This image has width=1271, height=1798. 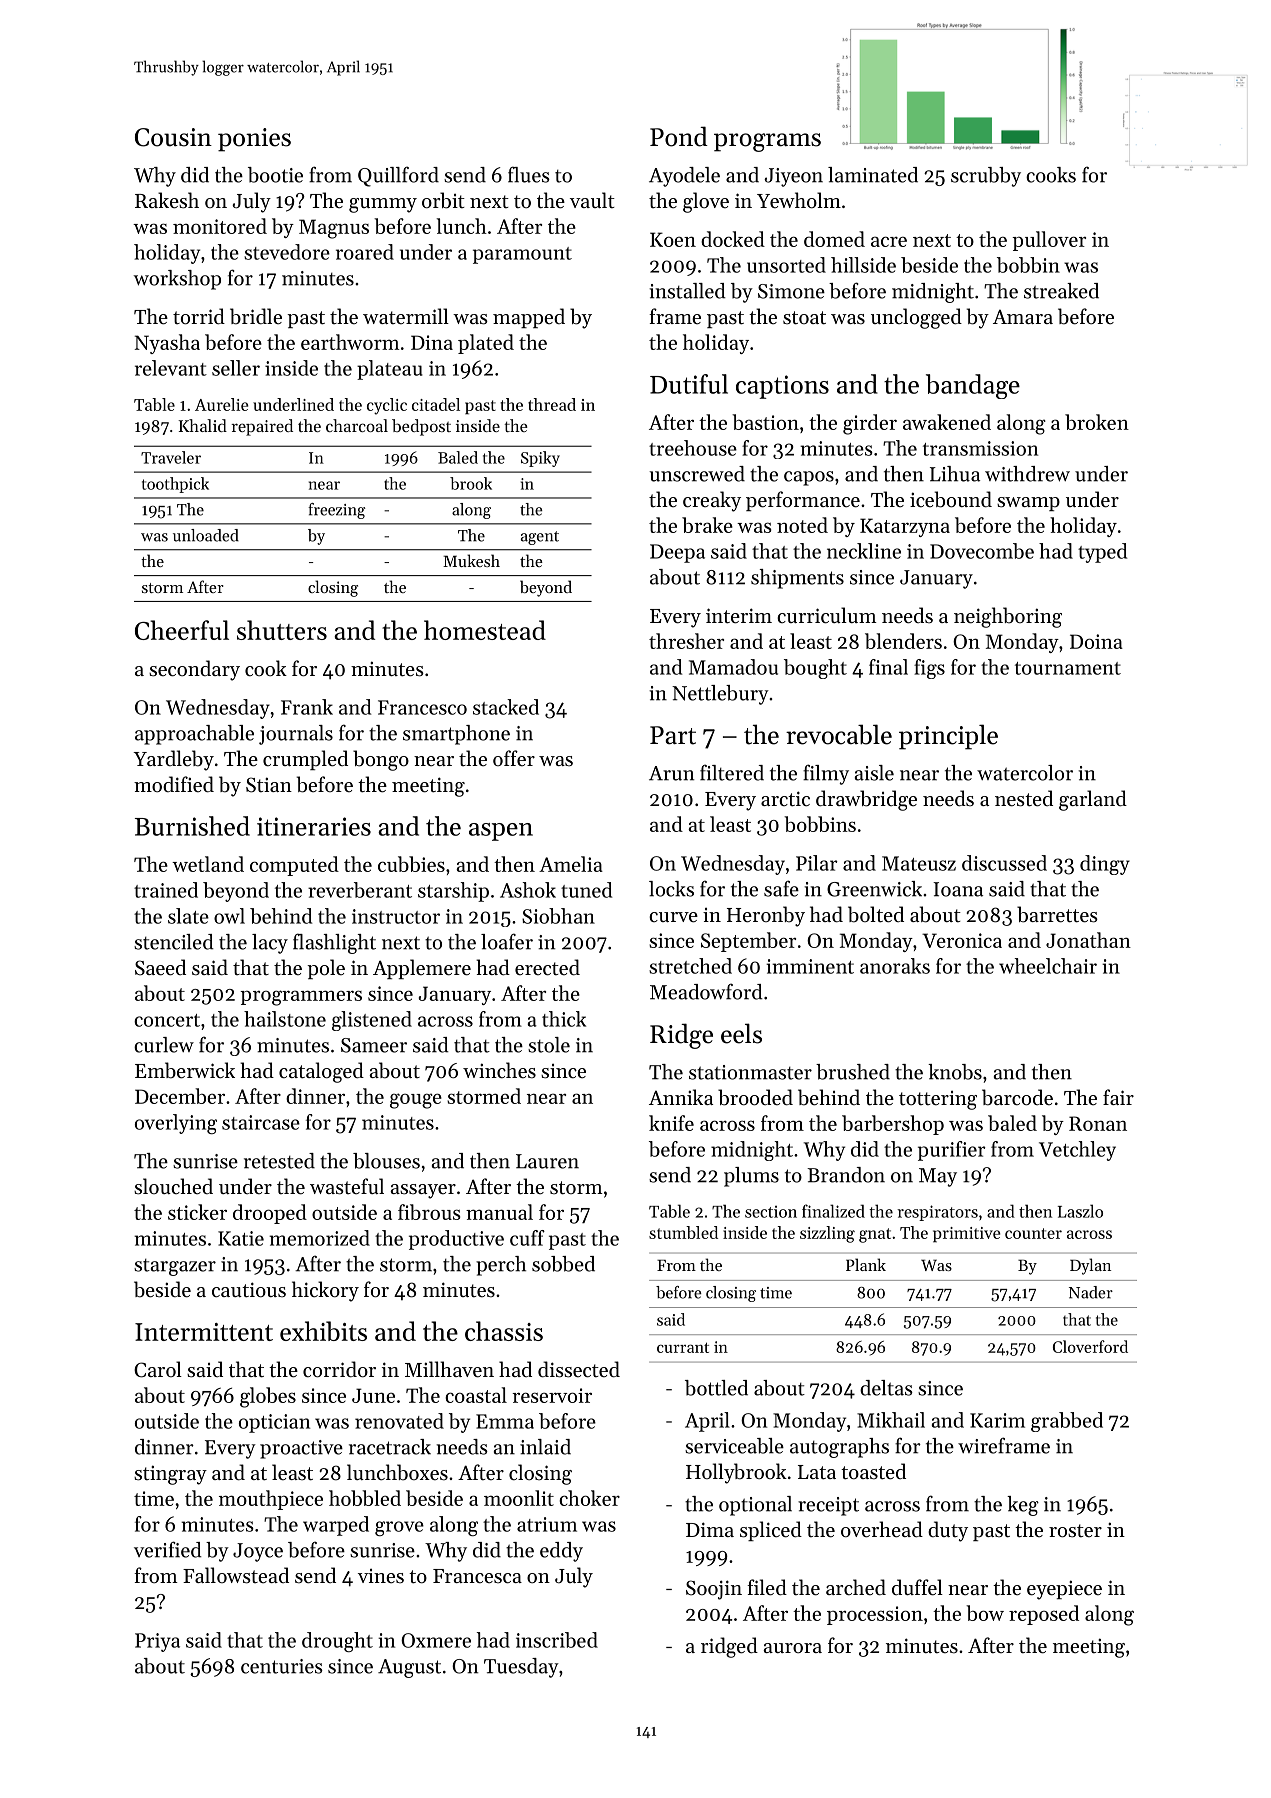 What do you see at coordinates (579, 1369) in the image?
I see `dissected` at bounding box center [579, 1369].
